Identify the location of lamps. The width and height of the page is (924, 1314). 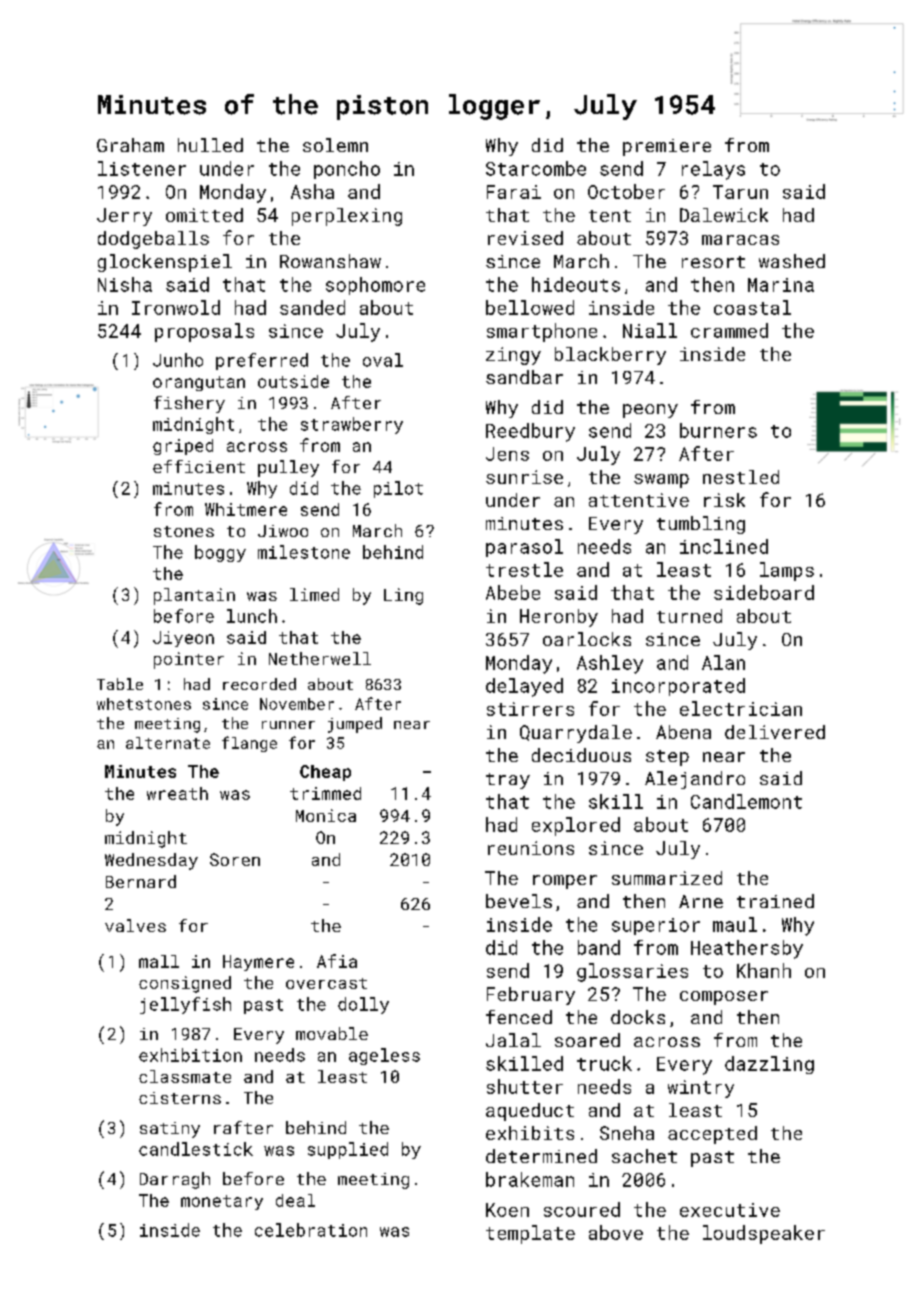
(787, 571).
